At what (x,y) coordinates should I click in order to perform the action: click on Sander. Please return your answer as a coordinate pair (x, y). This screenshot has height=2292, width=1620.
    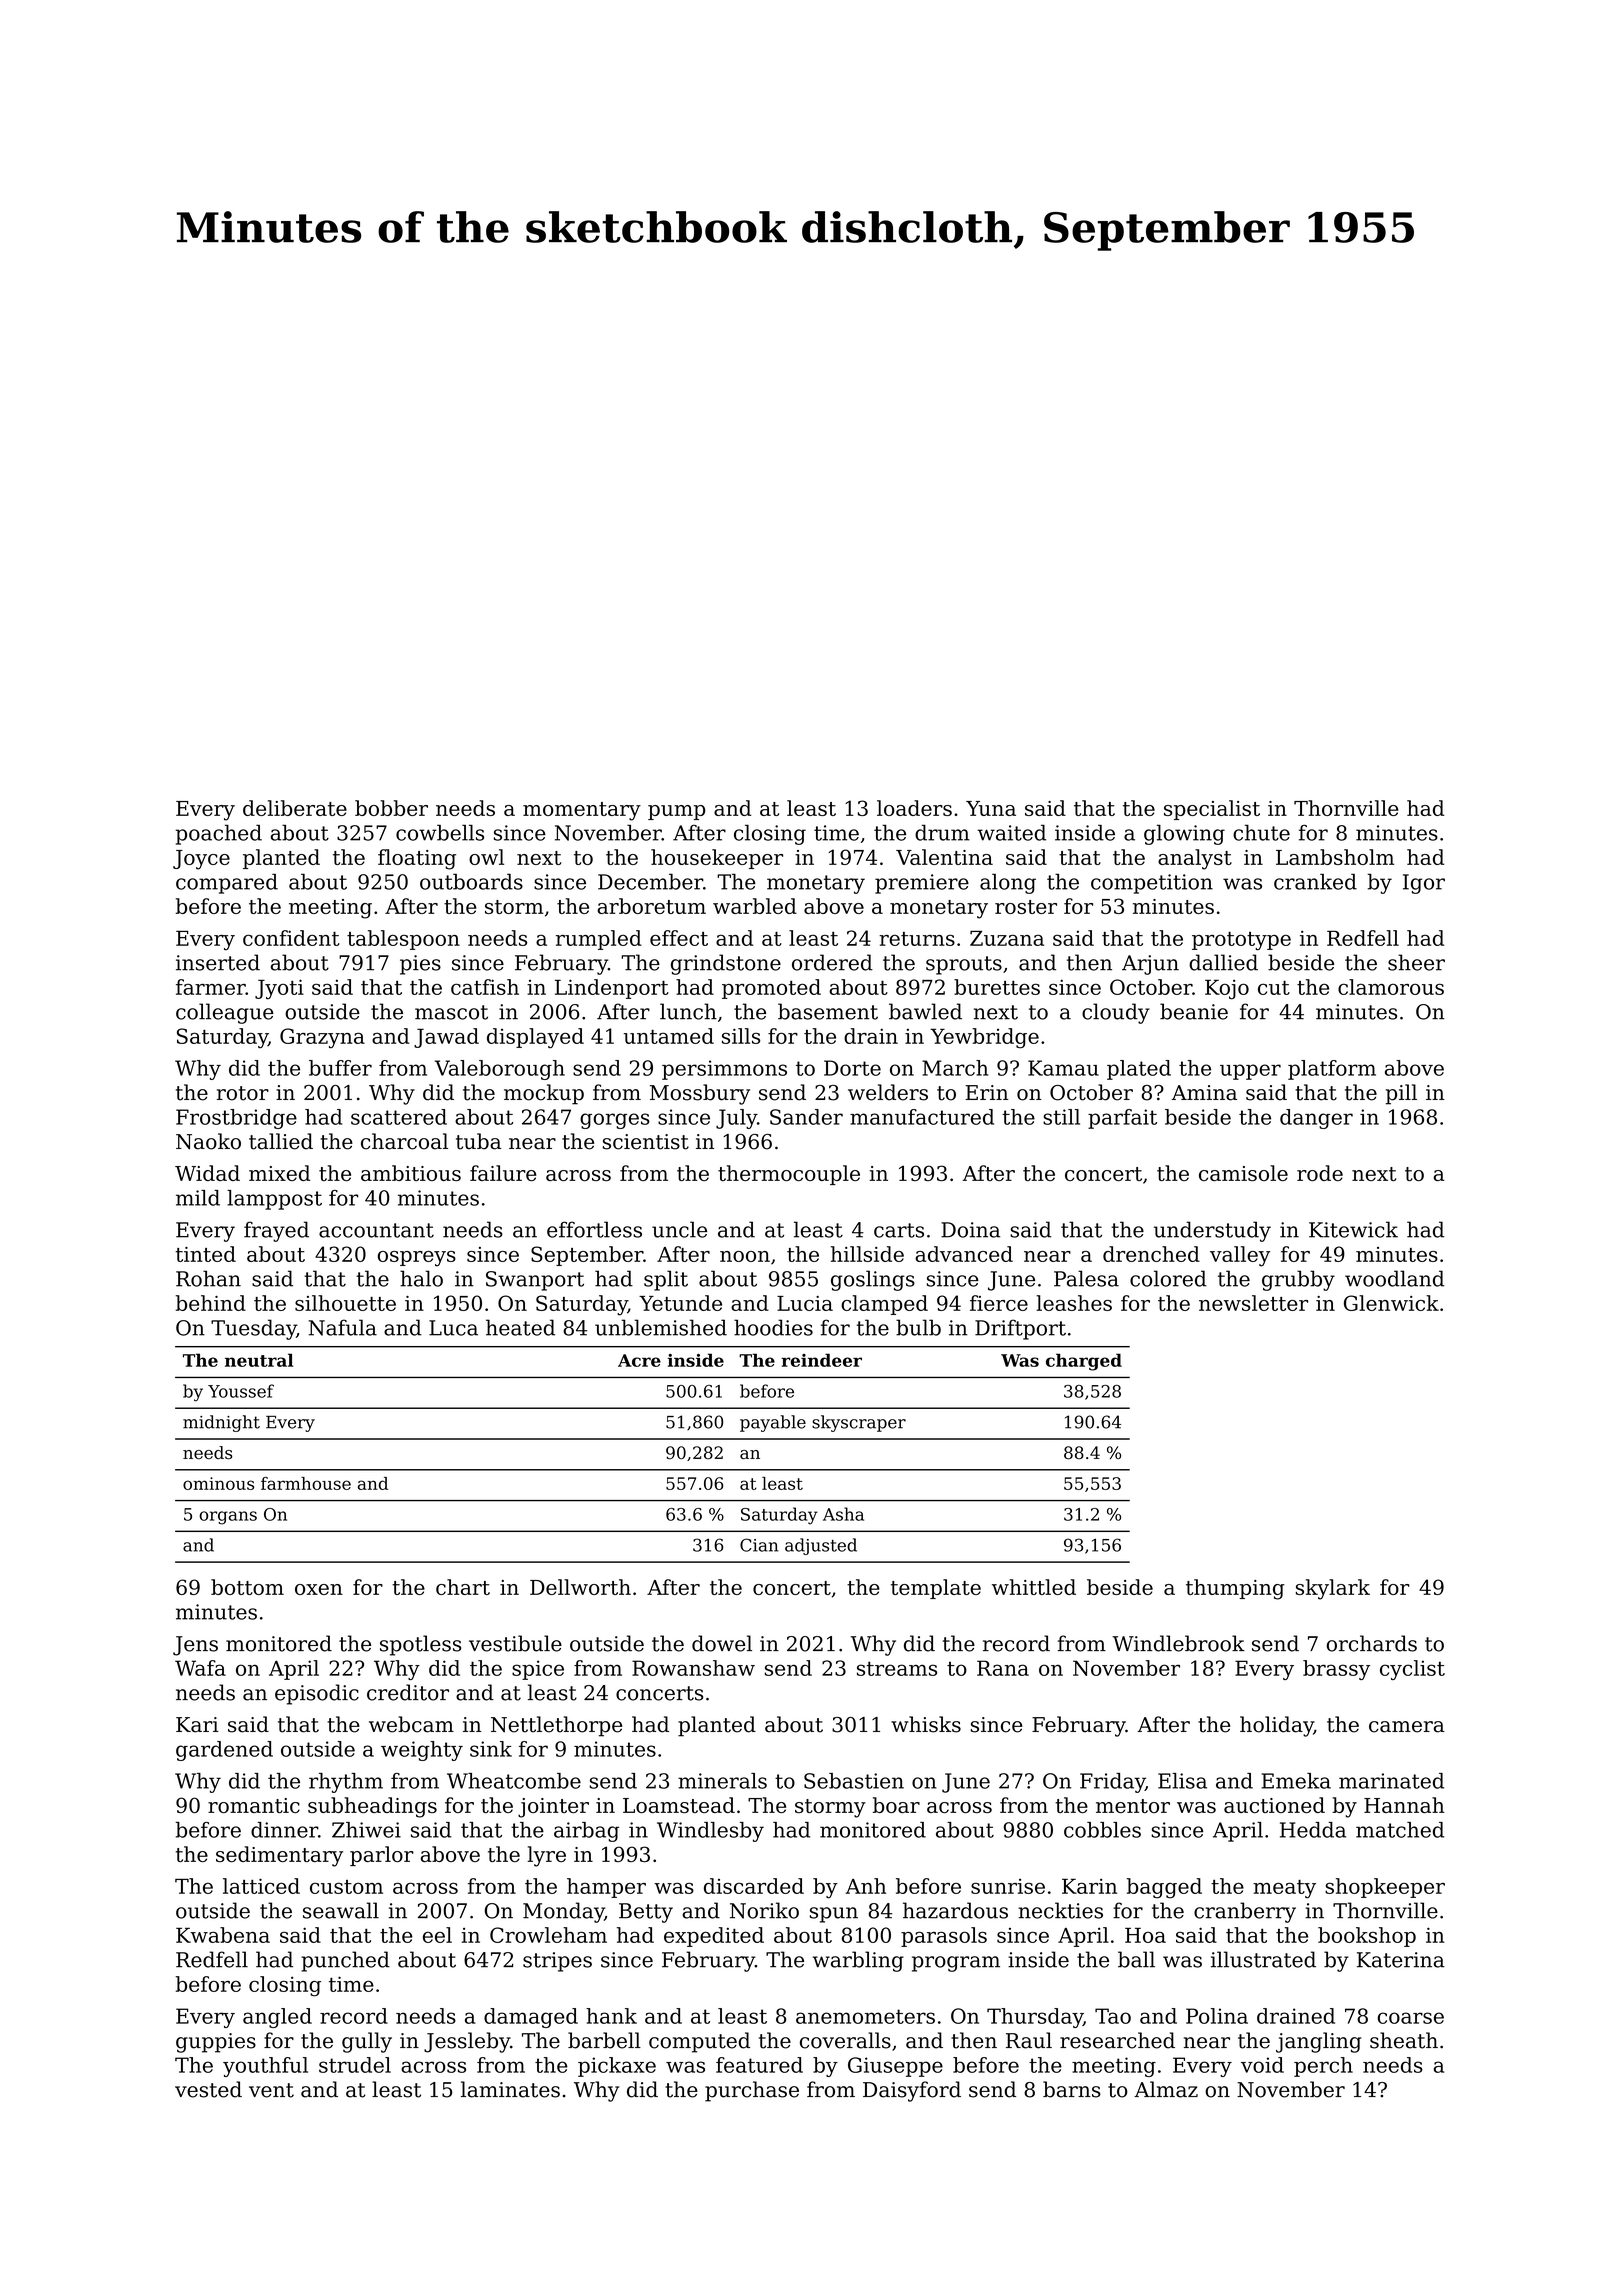
    Looking at the image, I should click on (806, 1117).
